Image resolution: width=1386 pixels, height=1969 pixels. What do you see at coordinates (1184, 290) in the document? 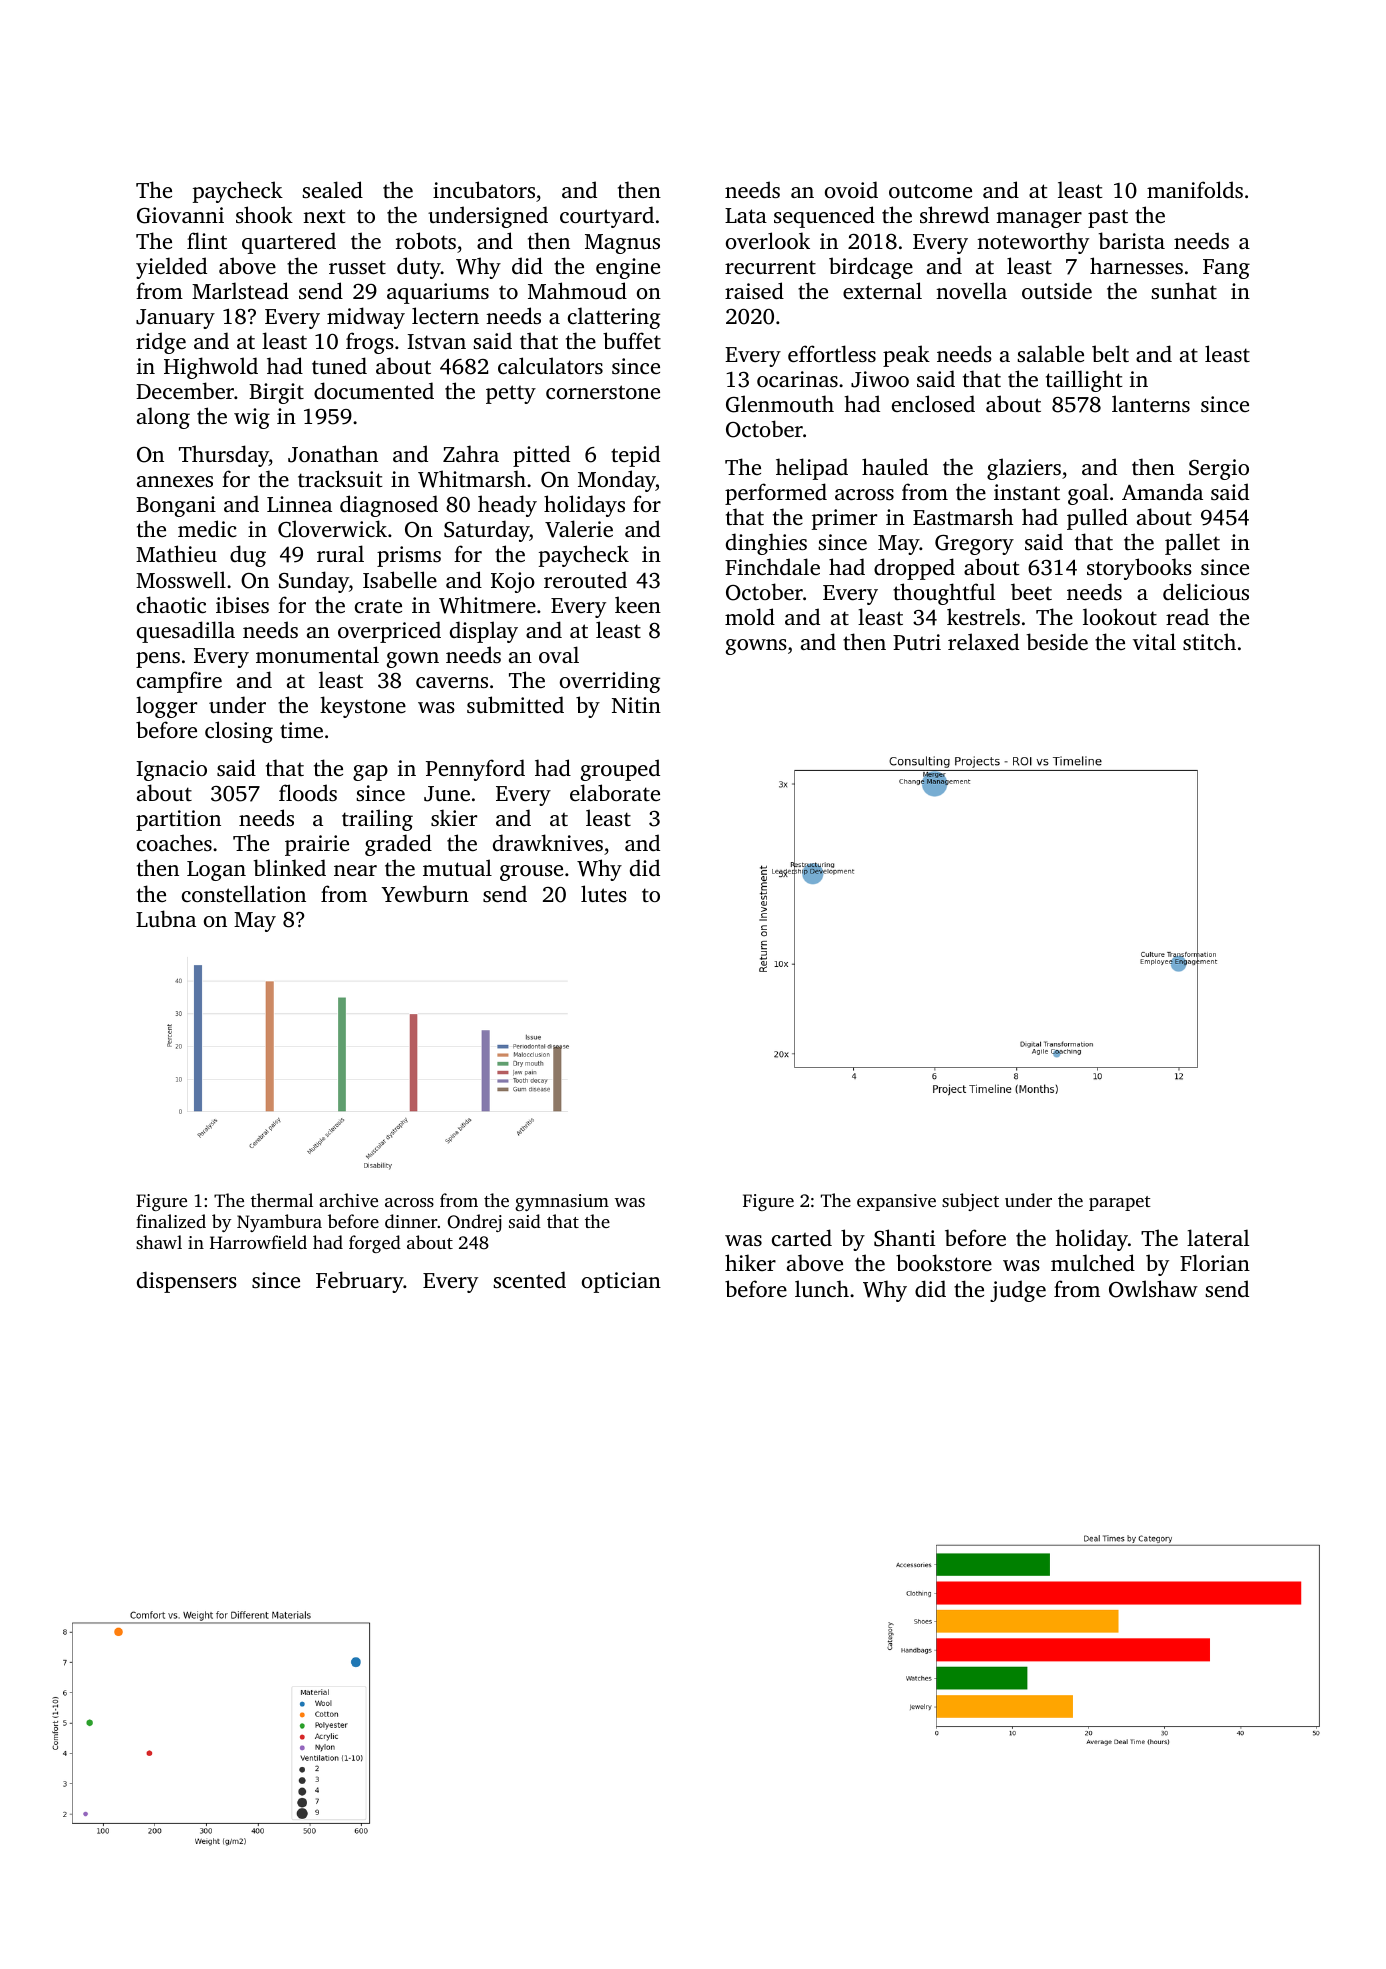
I see `sunhat` at bounding box center [1184, 290].
